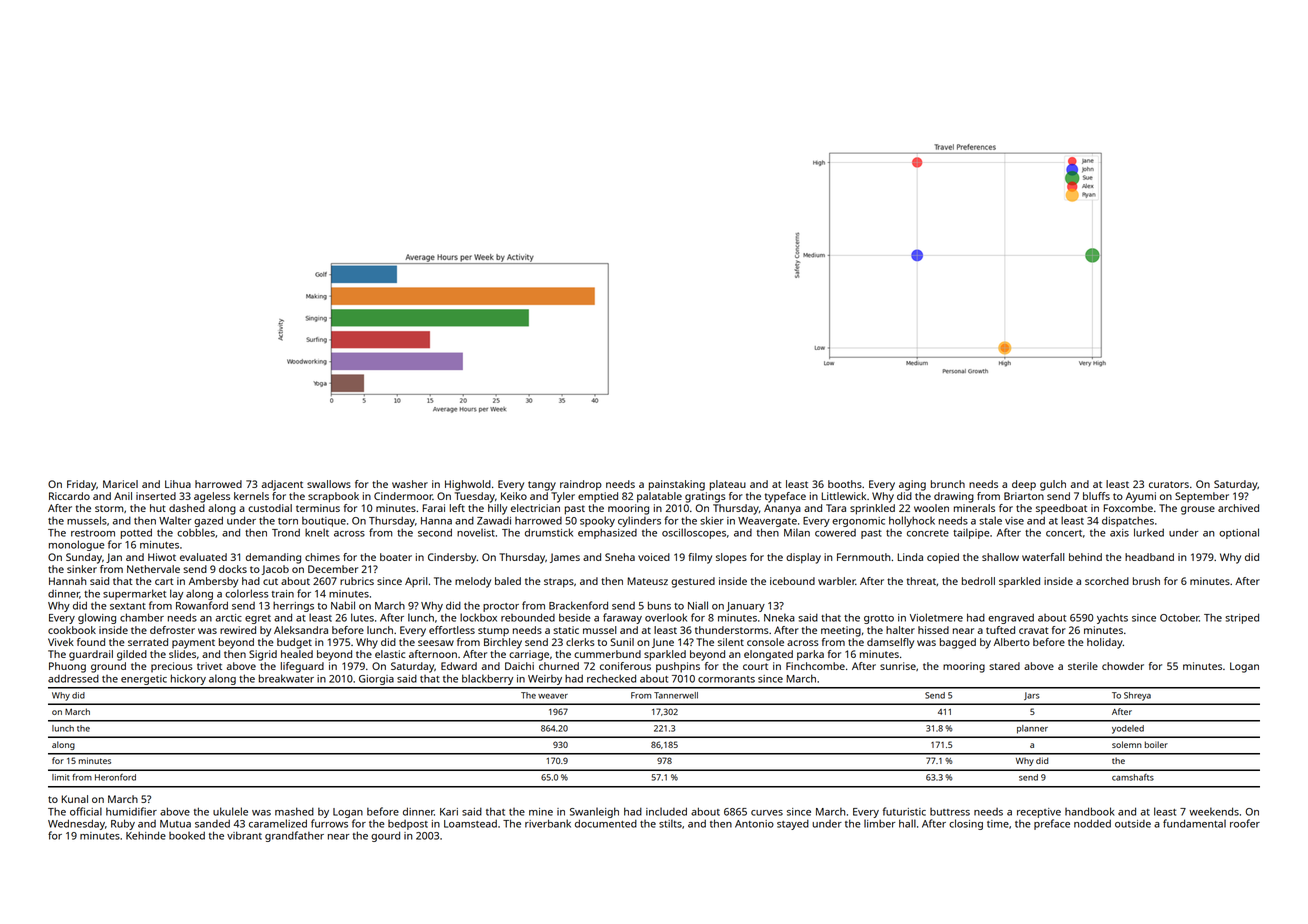 This screenshot has width=1308, height=924. I want to click on raindrop, so click(581, 485).
